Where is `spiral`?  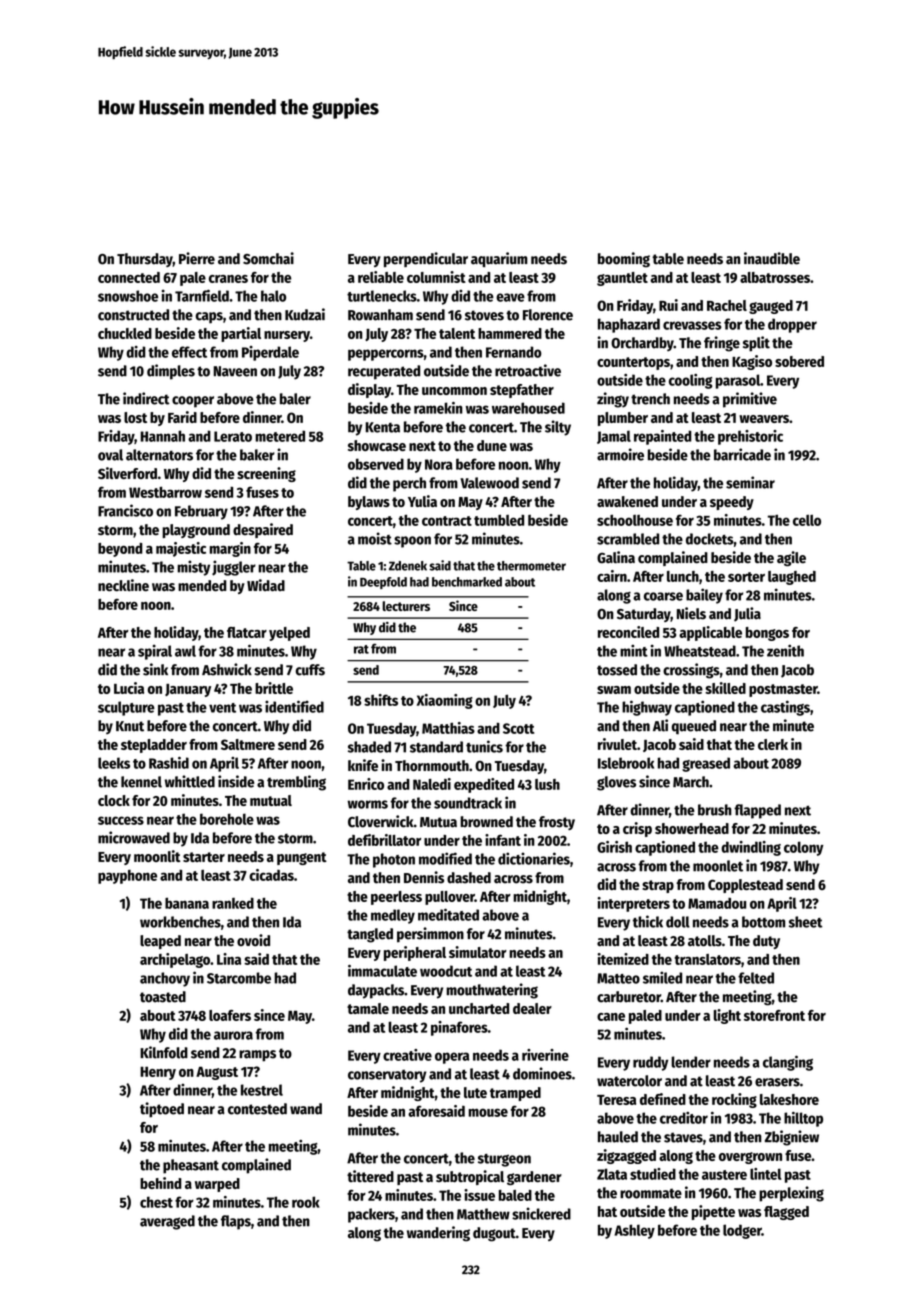
spiral is located at coordinates (155, 652).
